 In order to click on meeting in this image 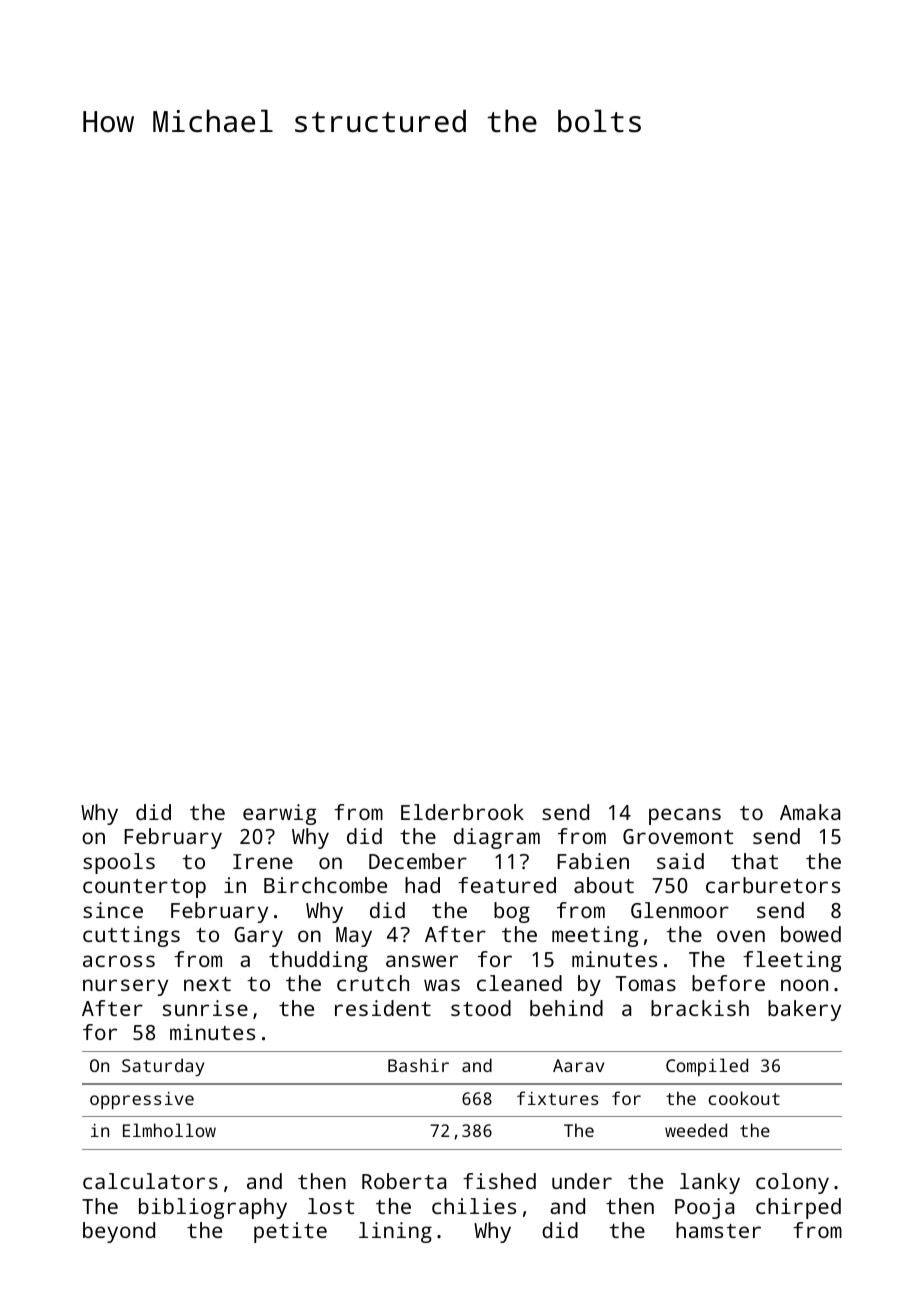, I will do `click(595, 936)`.
